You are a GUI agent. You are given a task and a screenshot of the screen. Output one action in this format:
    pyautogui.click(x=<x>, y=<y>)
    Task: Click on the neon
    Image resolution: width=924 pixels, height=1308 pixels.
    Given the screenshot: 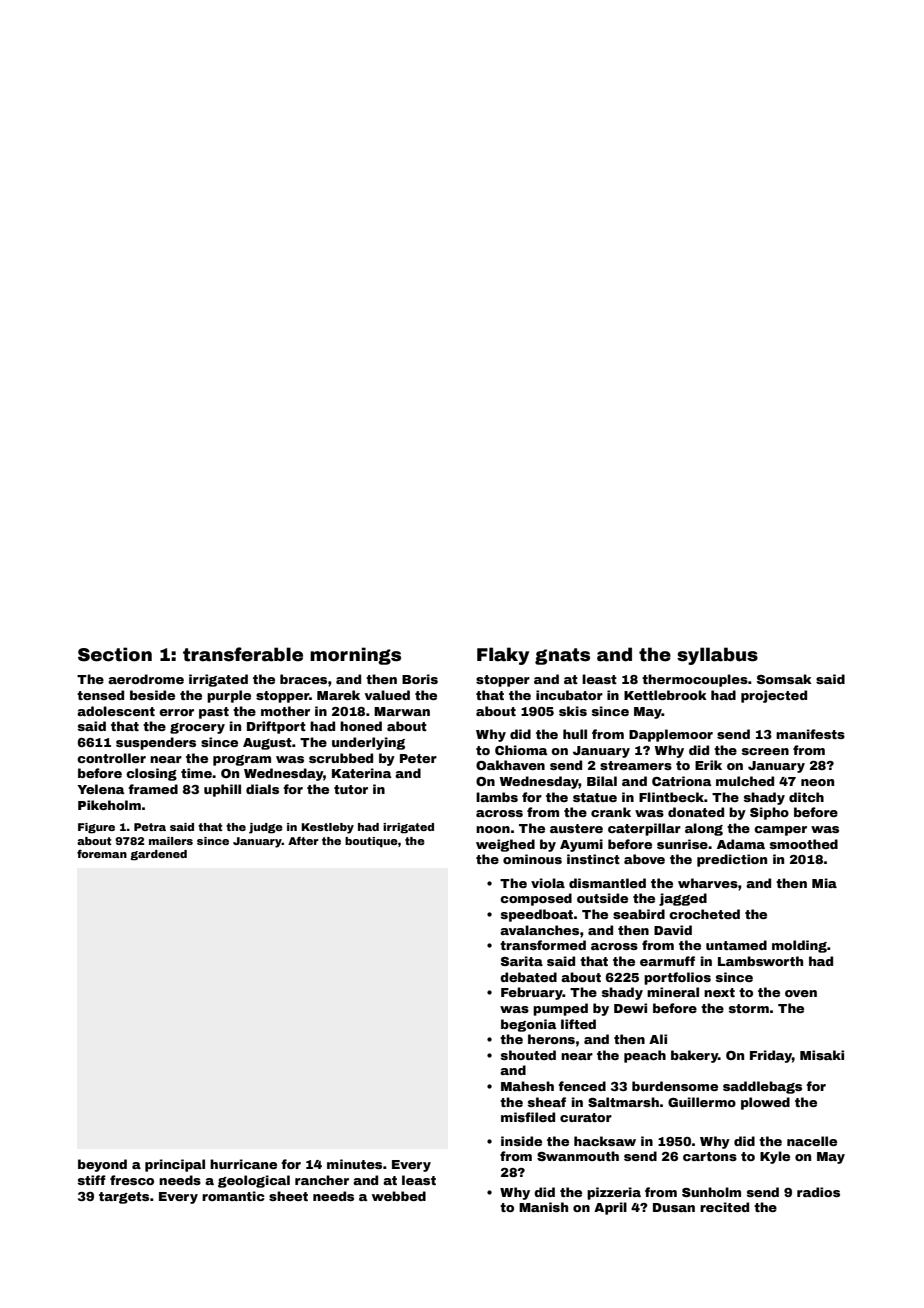 What is the action you would take?
    pyautogui.click(x=817, y=782)
